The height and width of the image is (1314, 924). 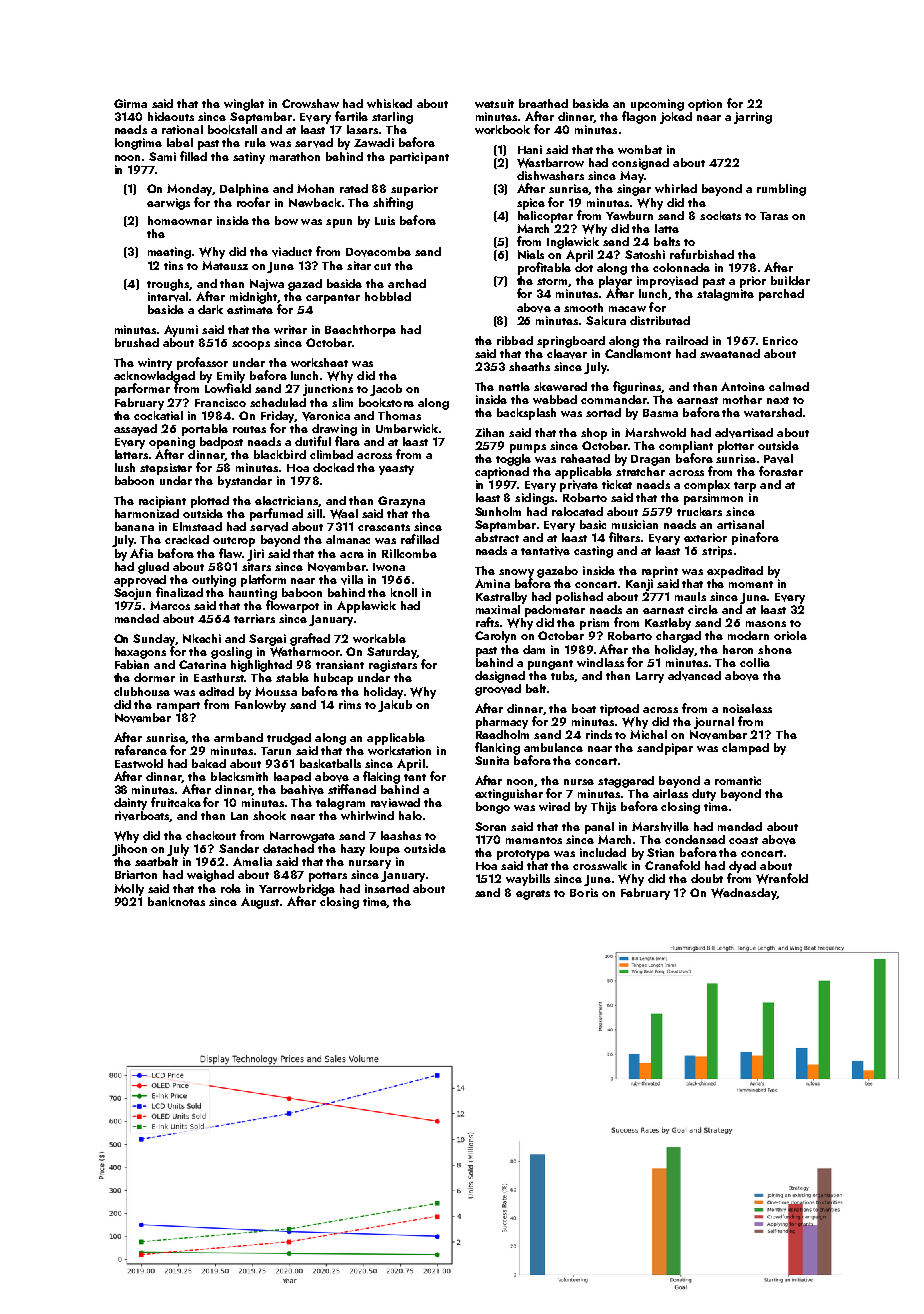 I want to click on Enrico, so click(x=780, y=340).
